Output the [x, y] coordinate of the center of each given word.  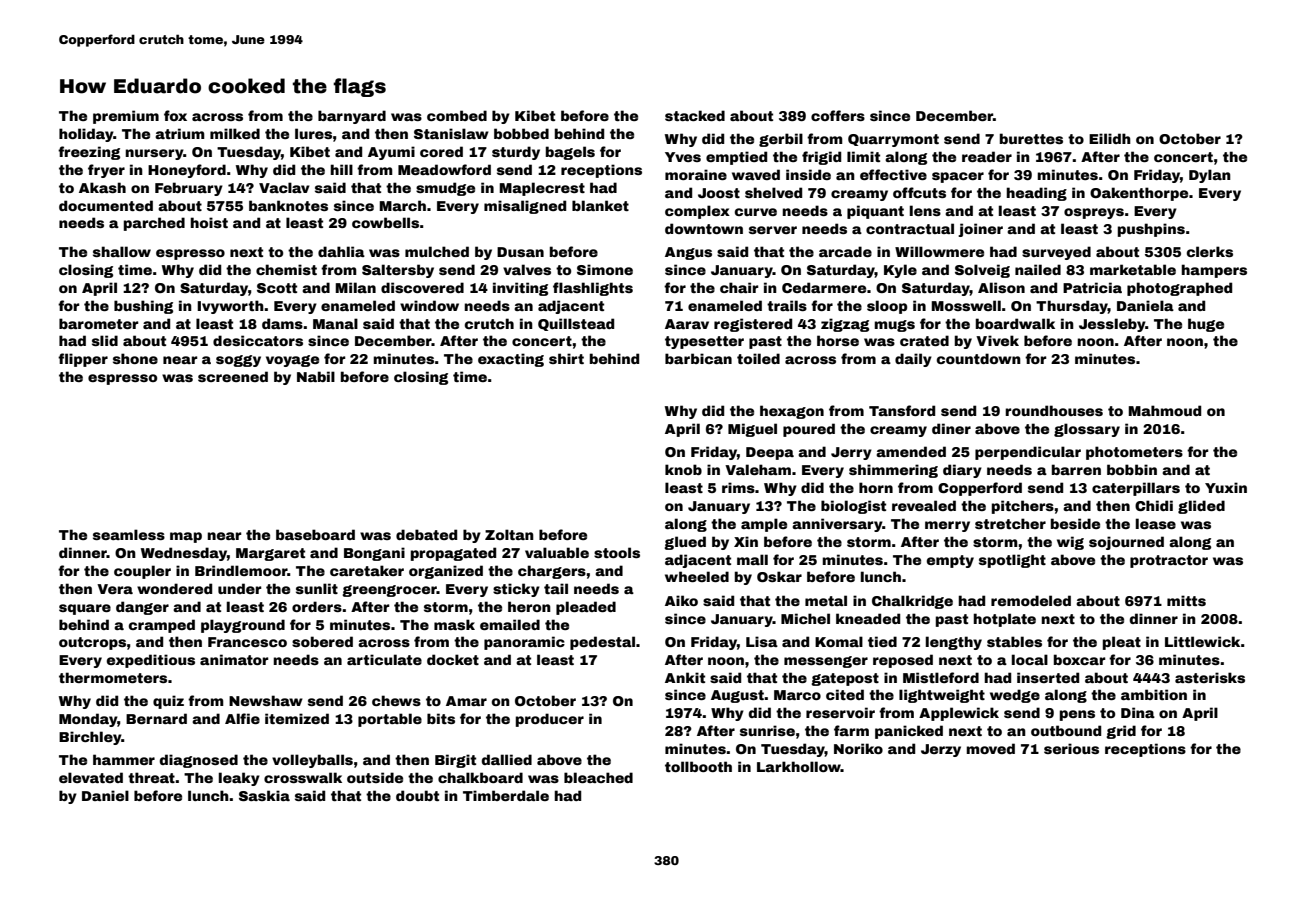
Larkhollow [799, 766]
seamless [129, 534]
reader [987, 156]
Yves [683, 157]
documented [106, 205]
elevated [91, 777]
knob [683, 469]
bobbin [1132, 469]
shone [135, 358]
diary [962, 471]
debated [426, 534]
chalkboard [480, 777]
